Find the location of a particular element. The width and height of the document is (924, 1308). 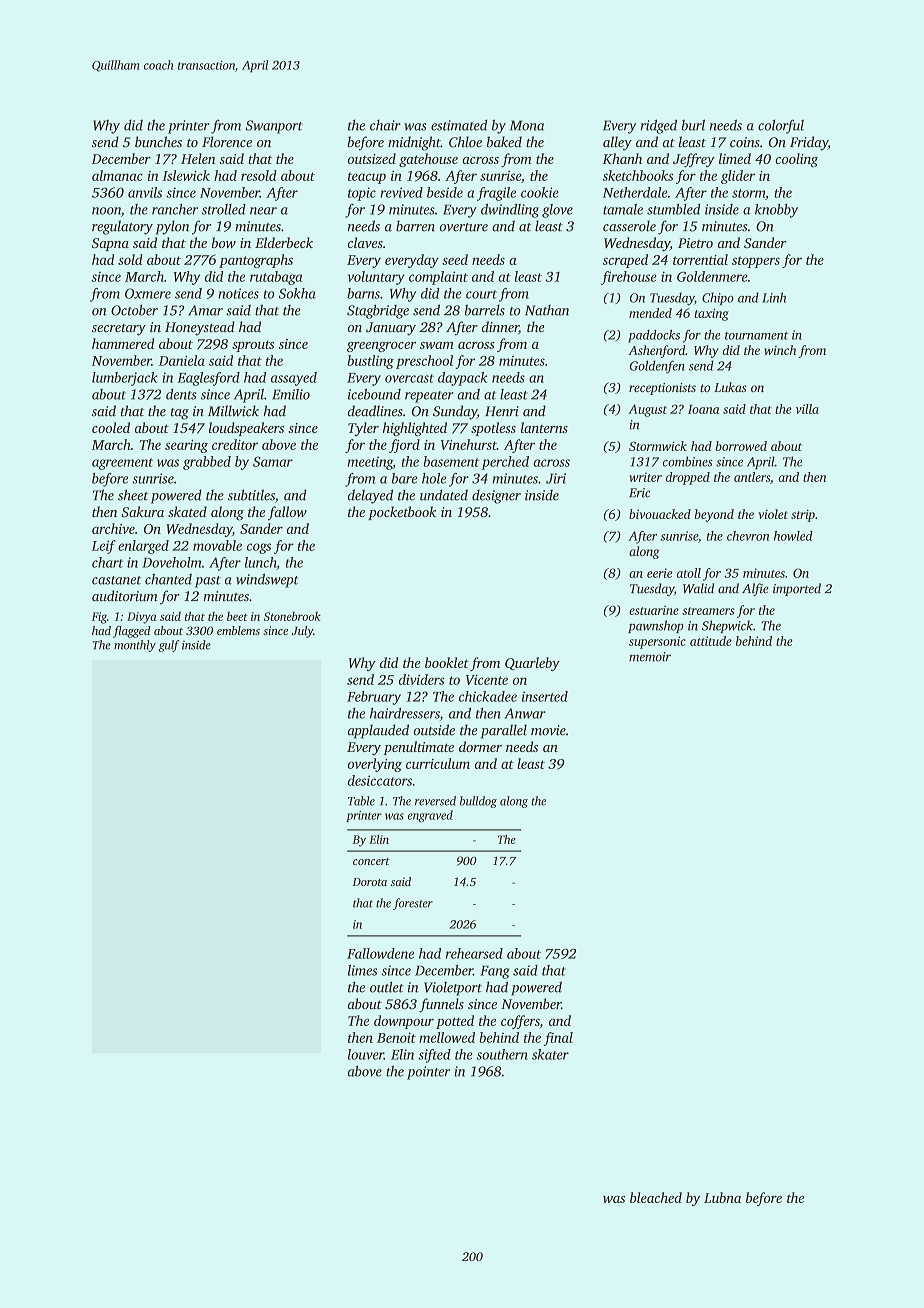

stoppers is located at coordinates (756, 262).
